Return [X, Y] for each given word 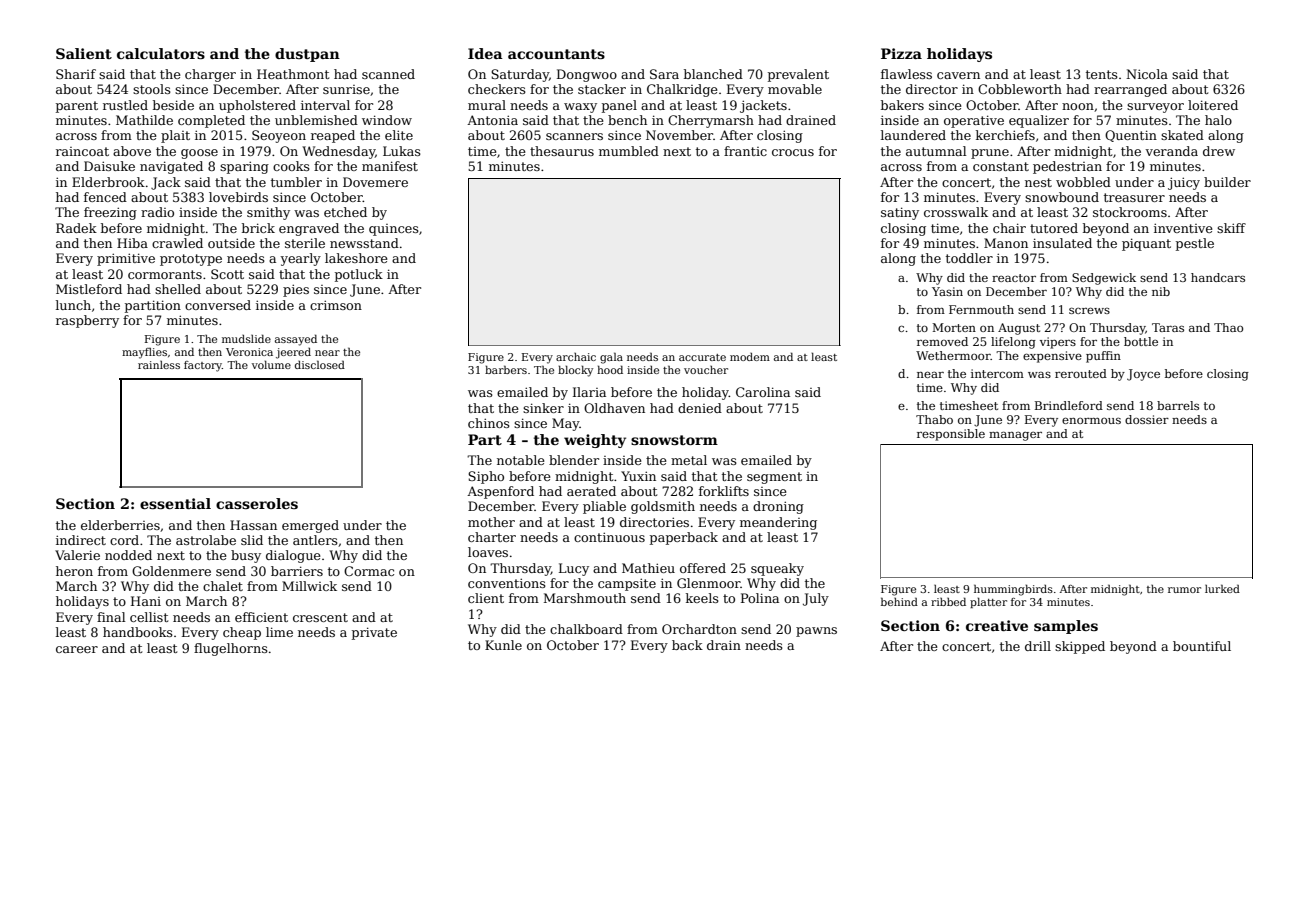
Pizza [901, 53]
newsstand [364, 243]
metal [689, 460]
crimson [336, 305]
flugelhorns [231, 649]
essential [175, 503]
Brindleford [1069, 405]
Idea [485, 53]
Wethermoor [953, 355]
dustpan [307, 55]
